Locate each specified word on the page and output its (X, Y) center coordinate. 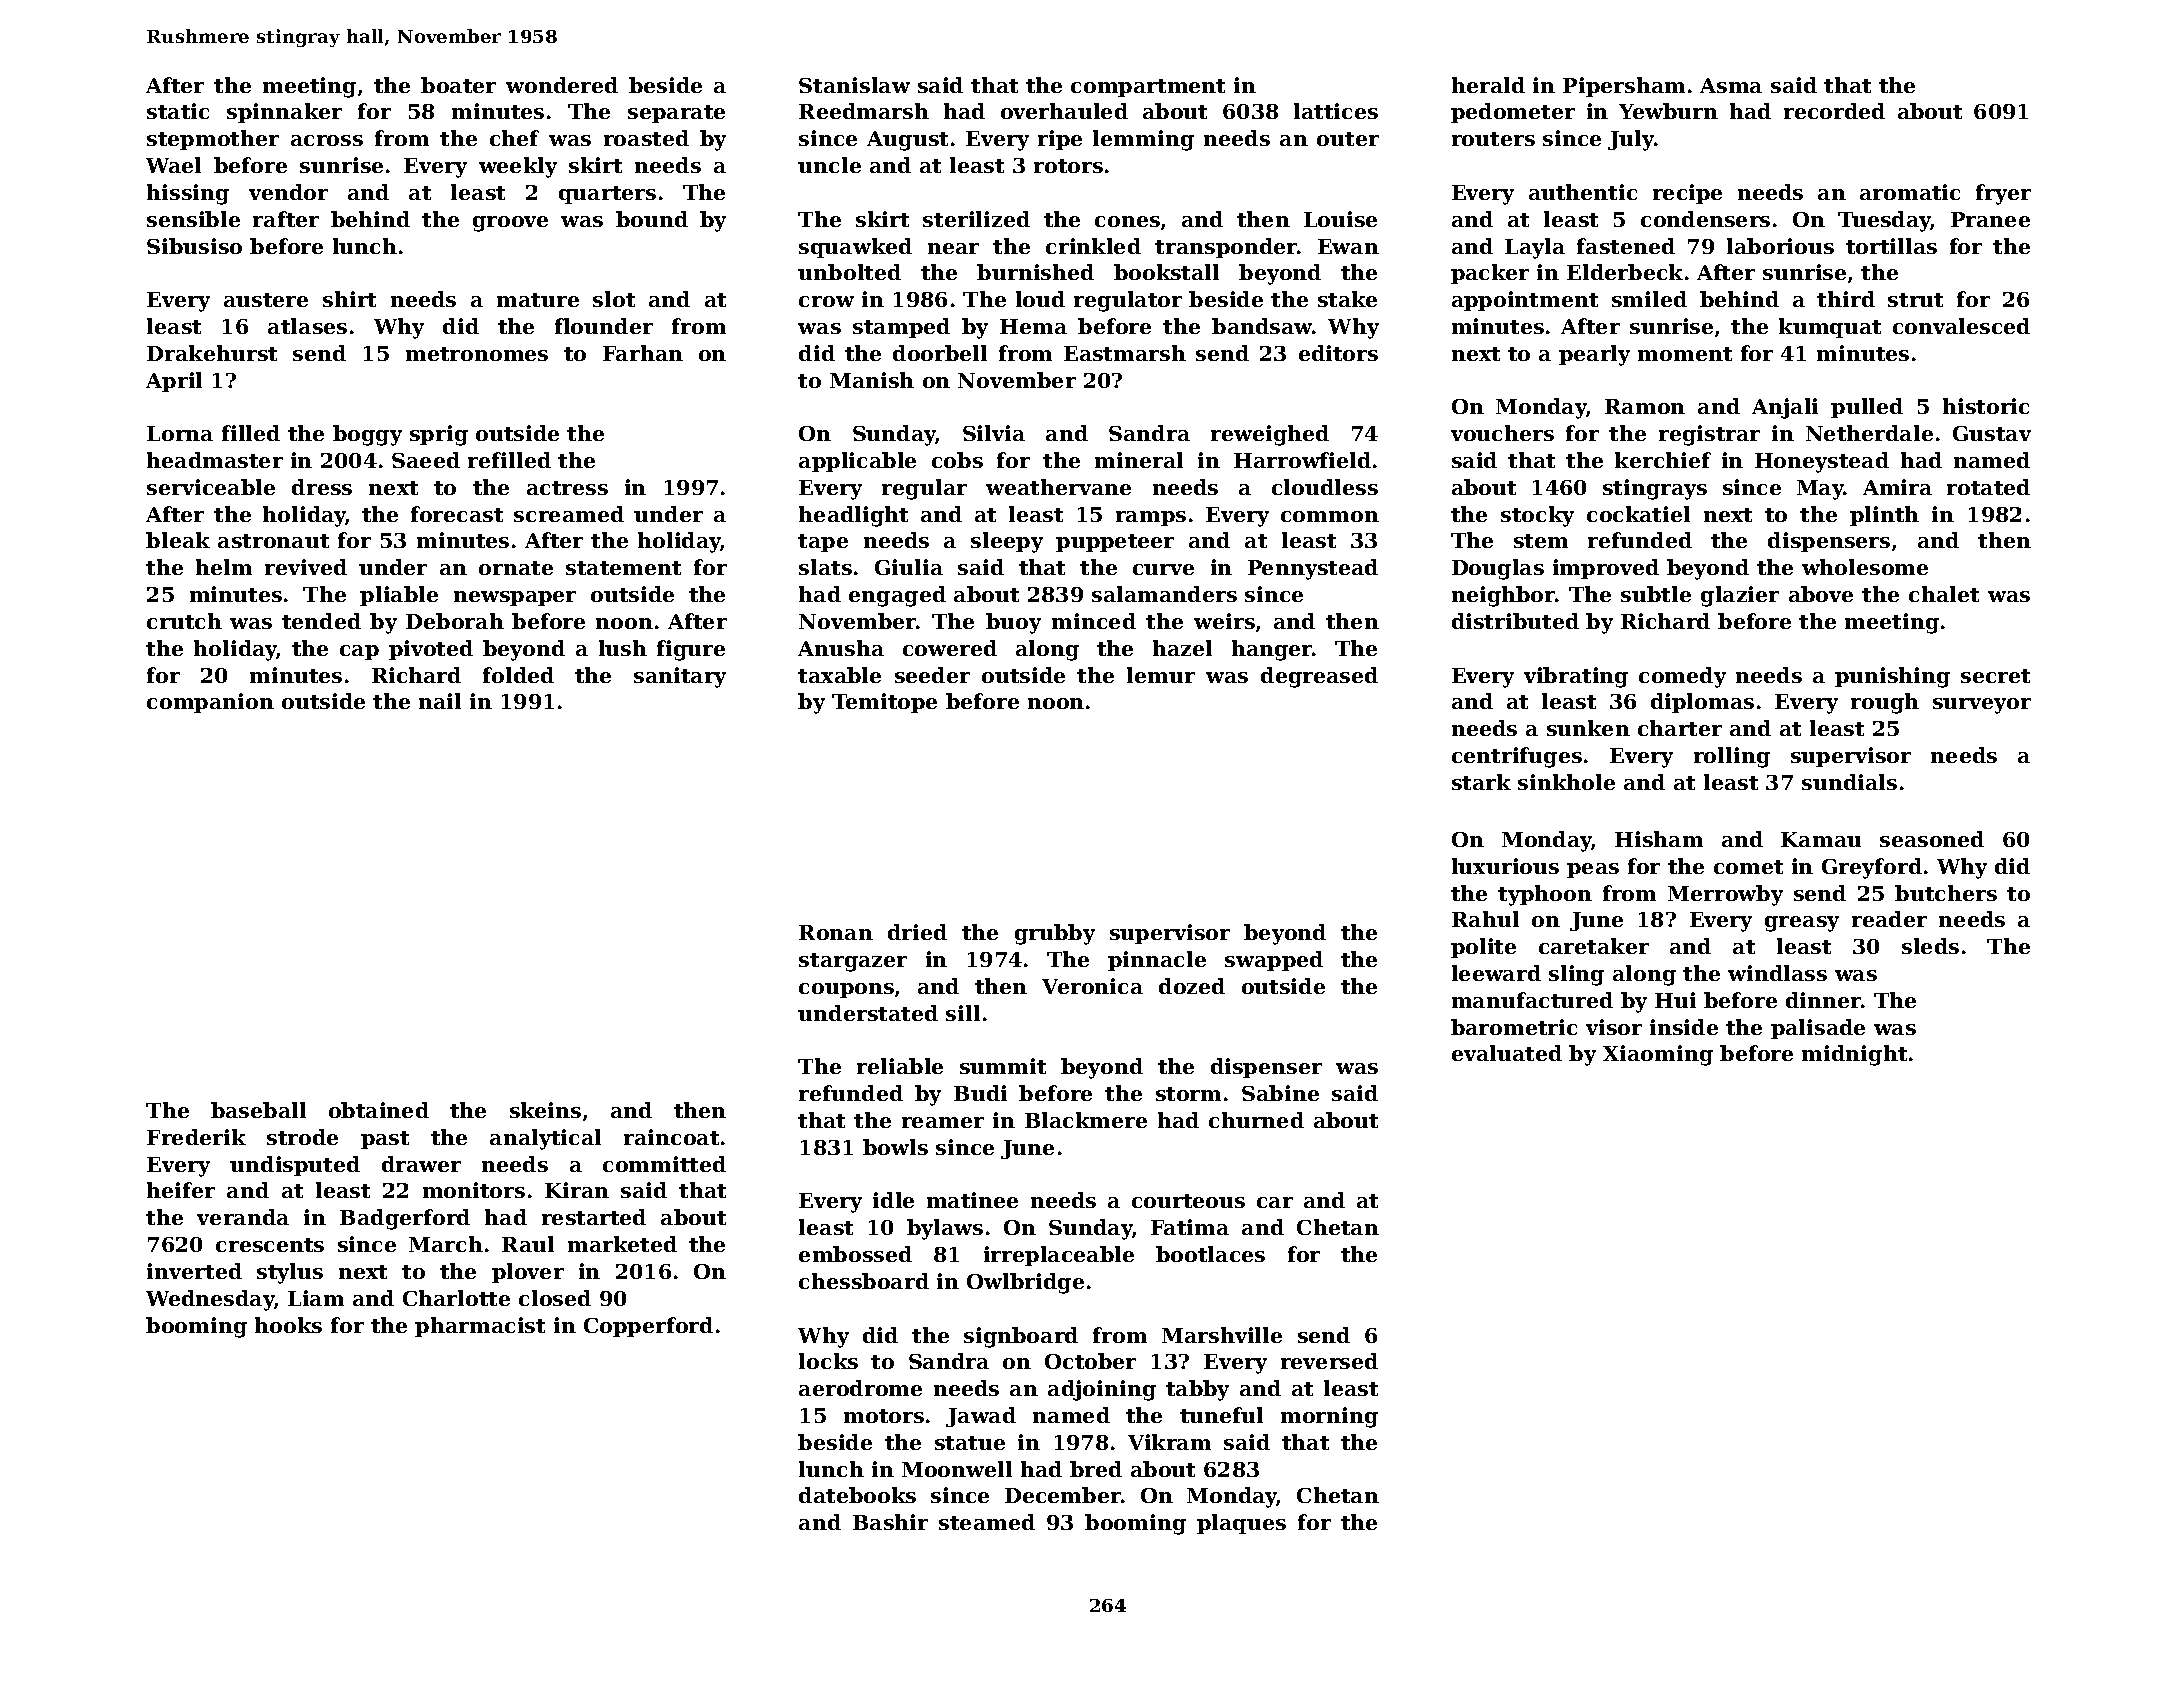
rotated (1988, 487)
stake (1347, 299)
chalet (1944, 594)
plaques (1241, 1524)
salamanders (1164, 594)
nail (440, 701)
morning (1329, 1417)
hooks (288, 1325)
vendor (288, 192)
